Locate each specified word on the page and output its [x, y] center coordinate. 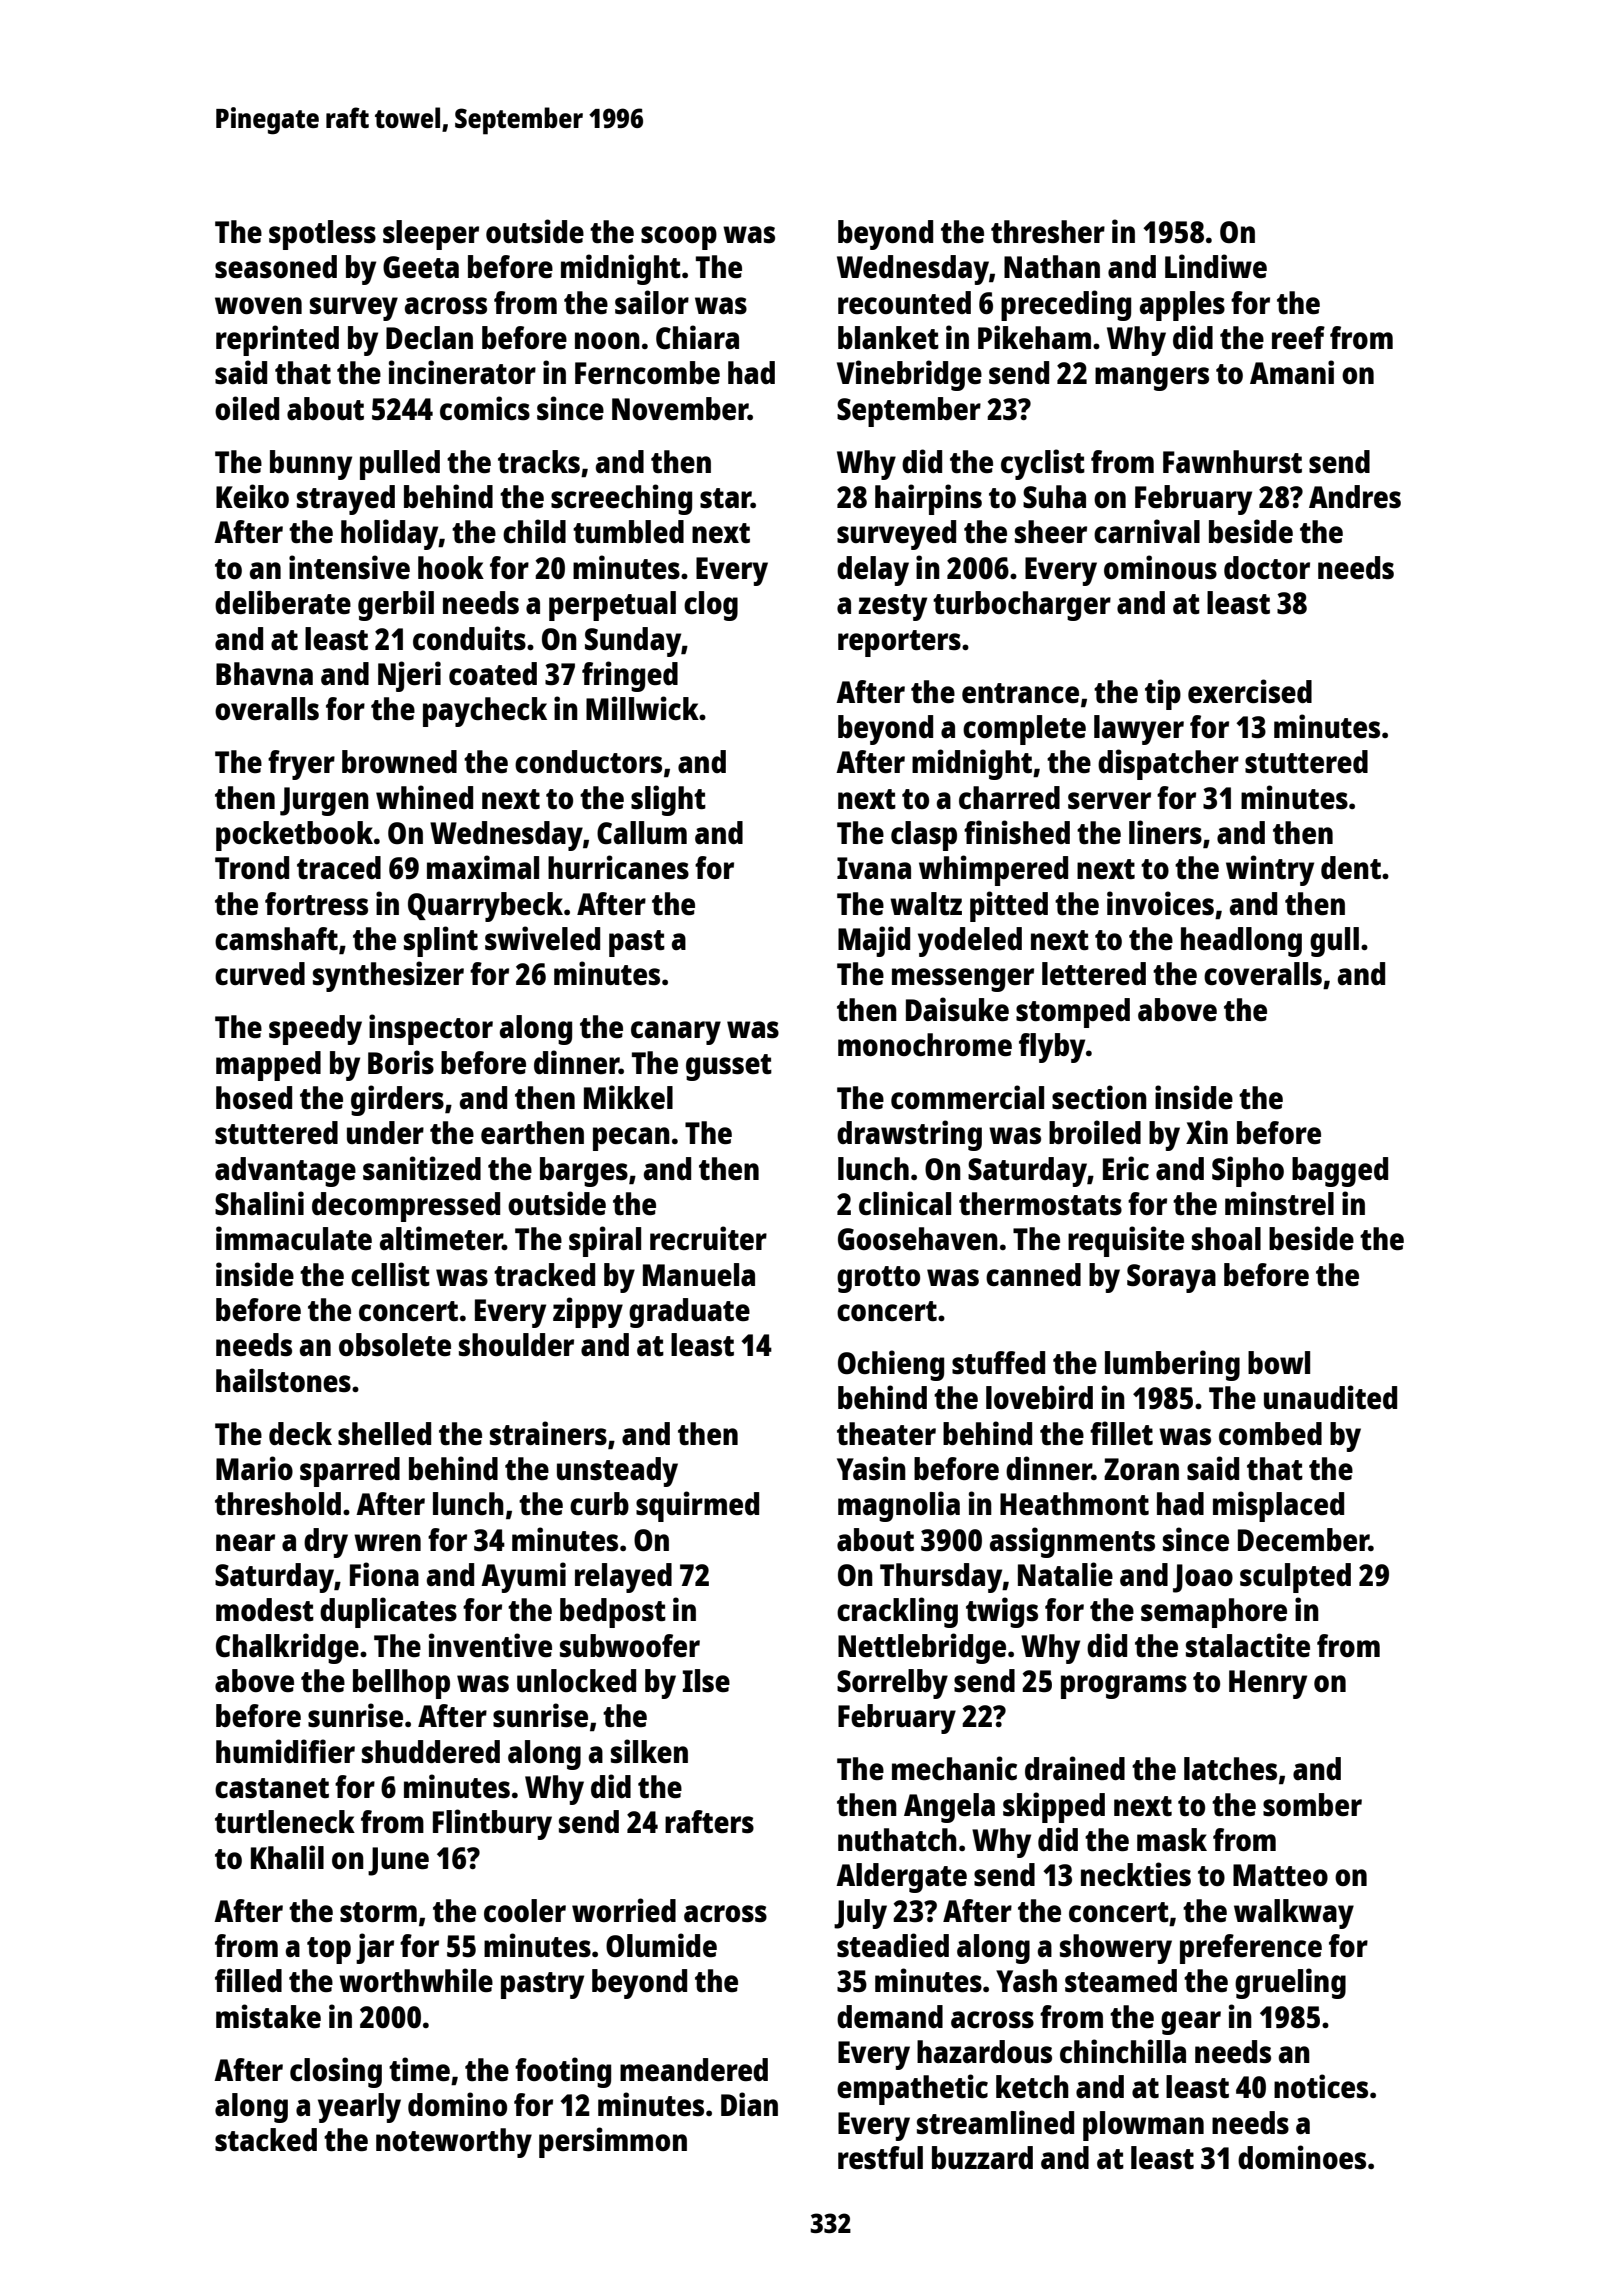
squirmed [697, 1506]
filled [248, 1980]
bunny [311, 465]
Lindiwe [1216, 266]
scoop [679, 238]
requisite [1126, 1241]
